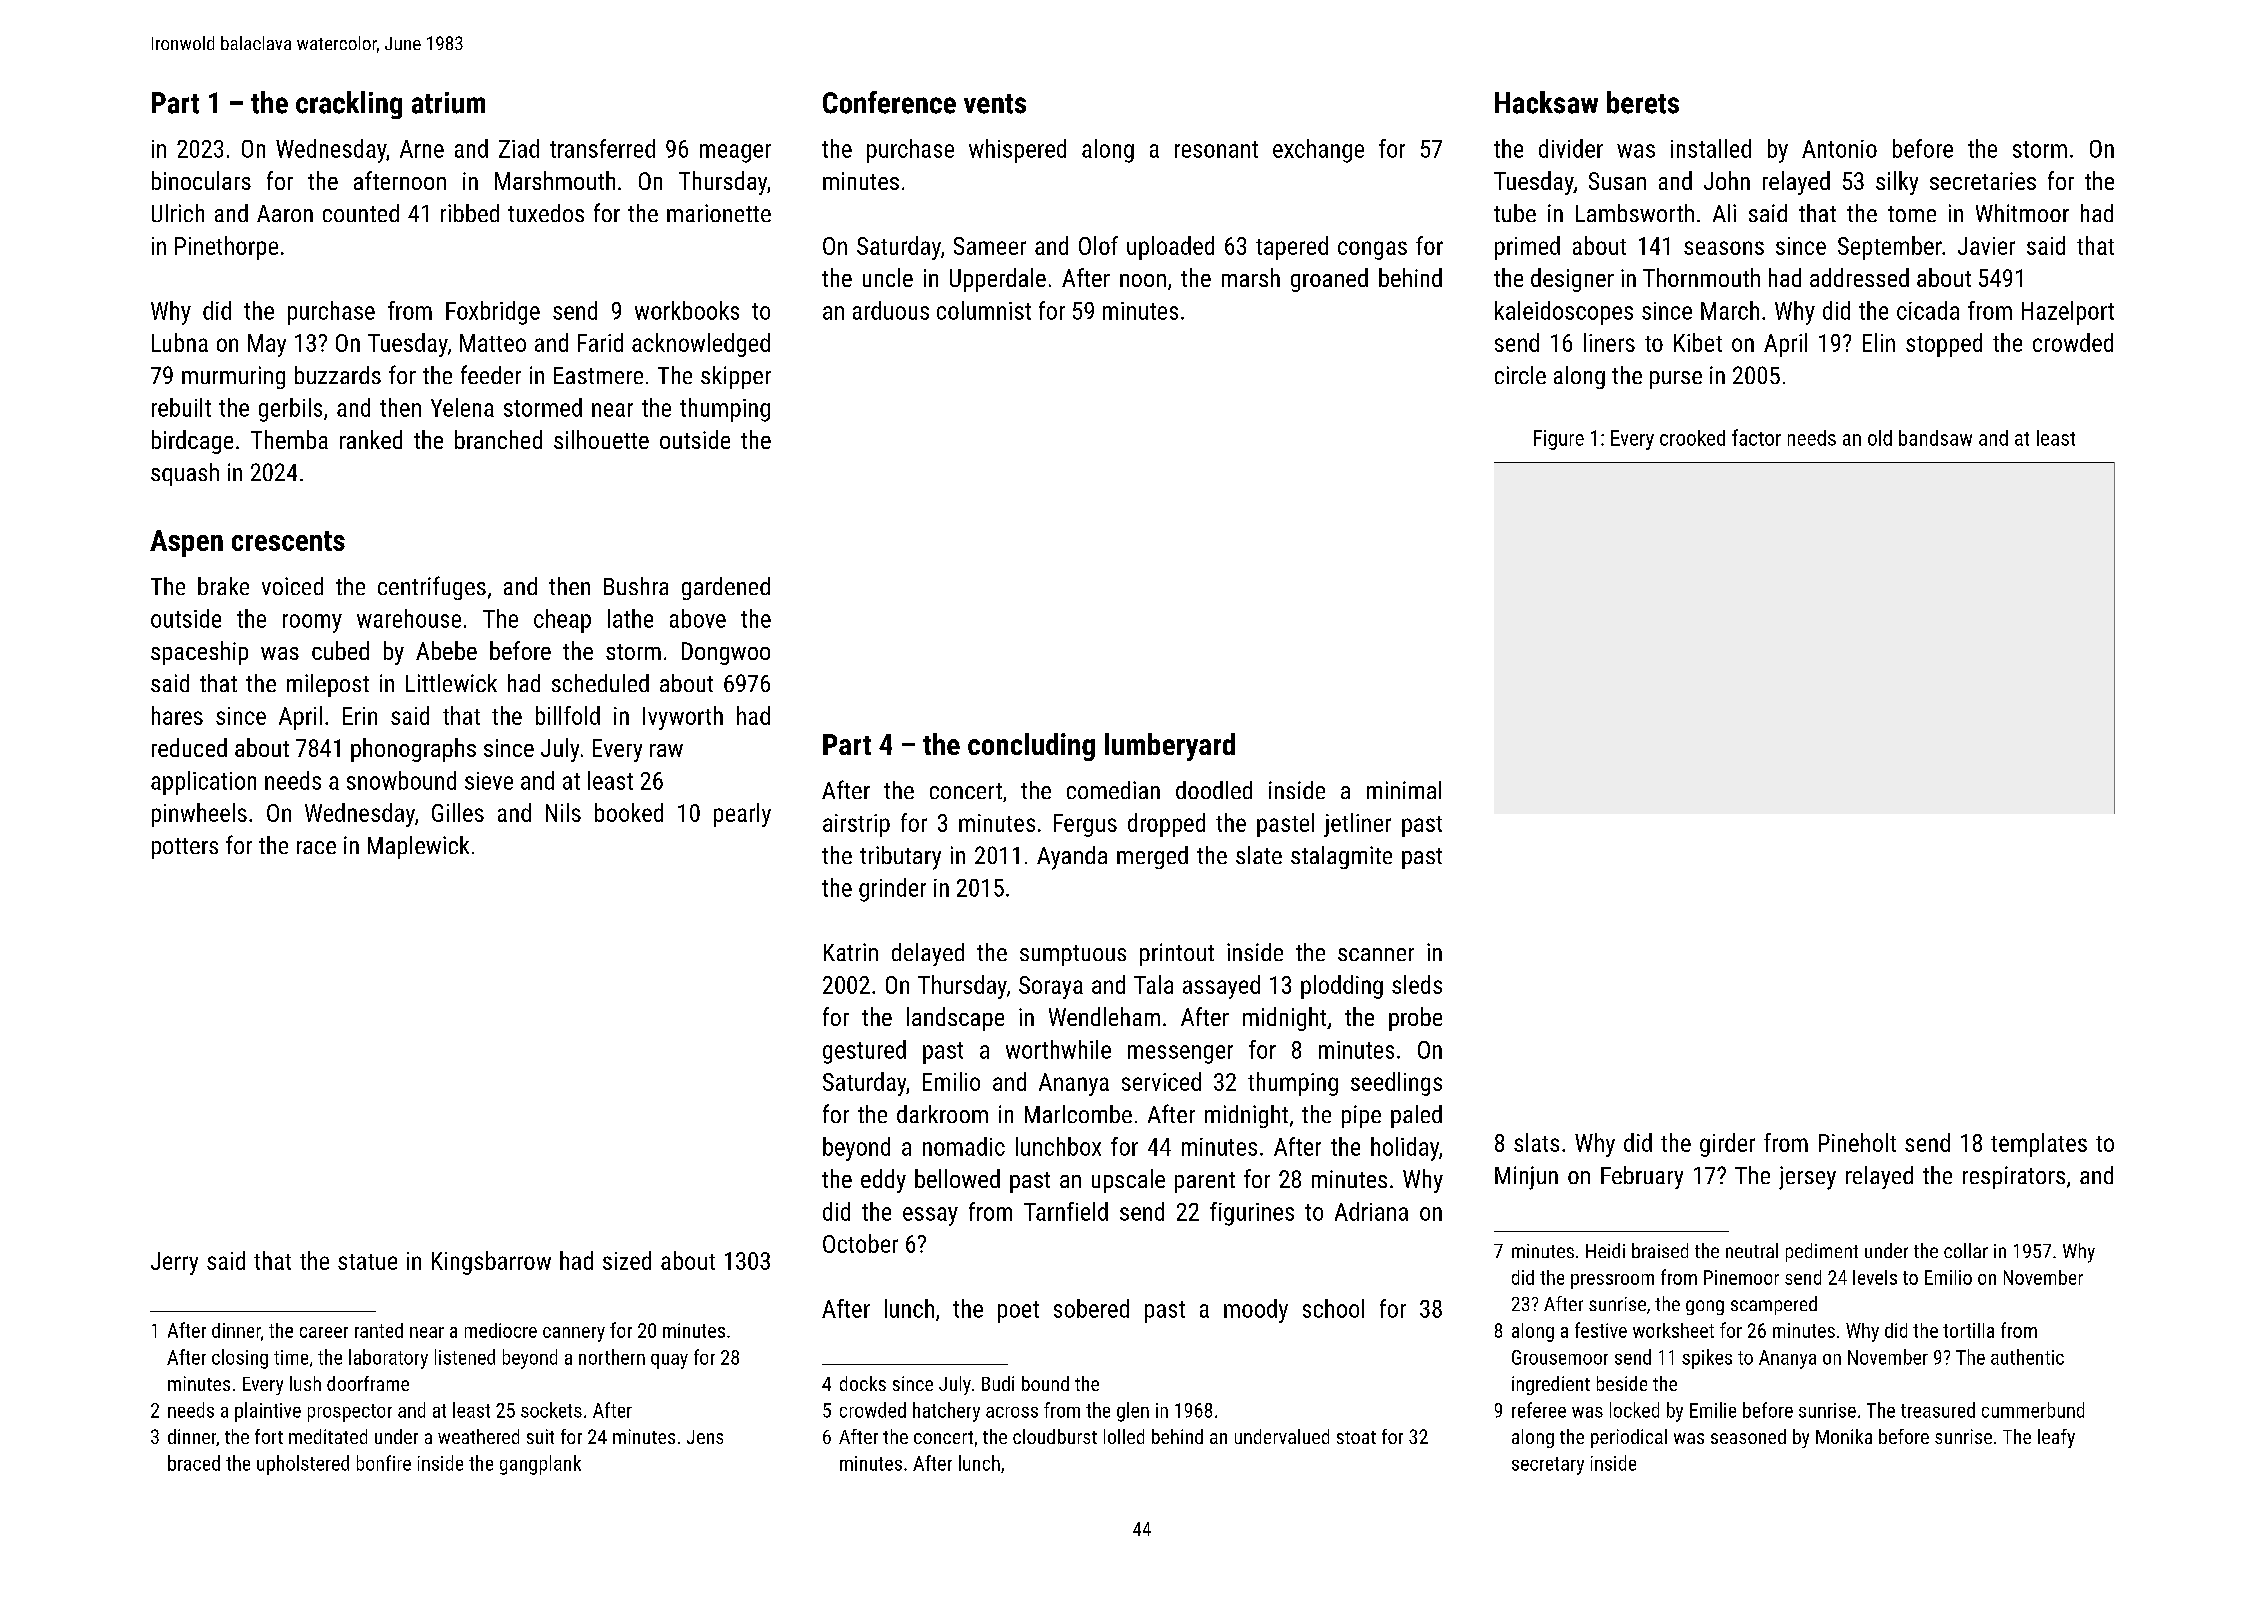  What do you see at coordinates (350, 1413) in the document?
I see `prospector` at bounding box center [350, 1413].
